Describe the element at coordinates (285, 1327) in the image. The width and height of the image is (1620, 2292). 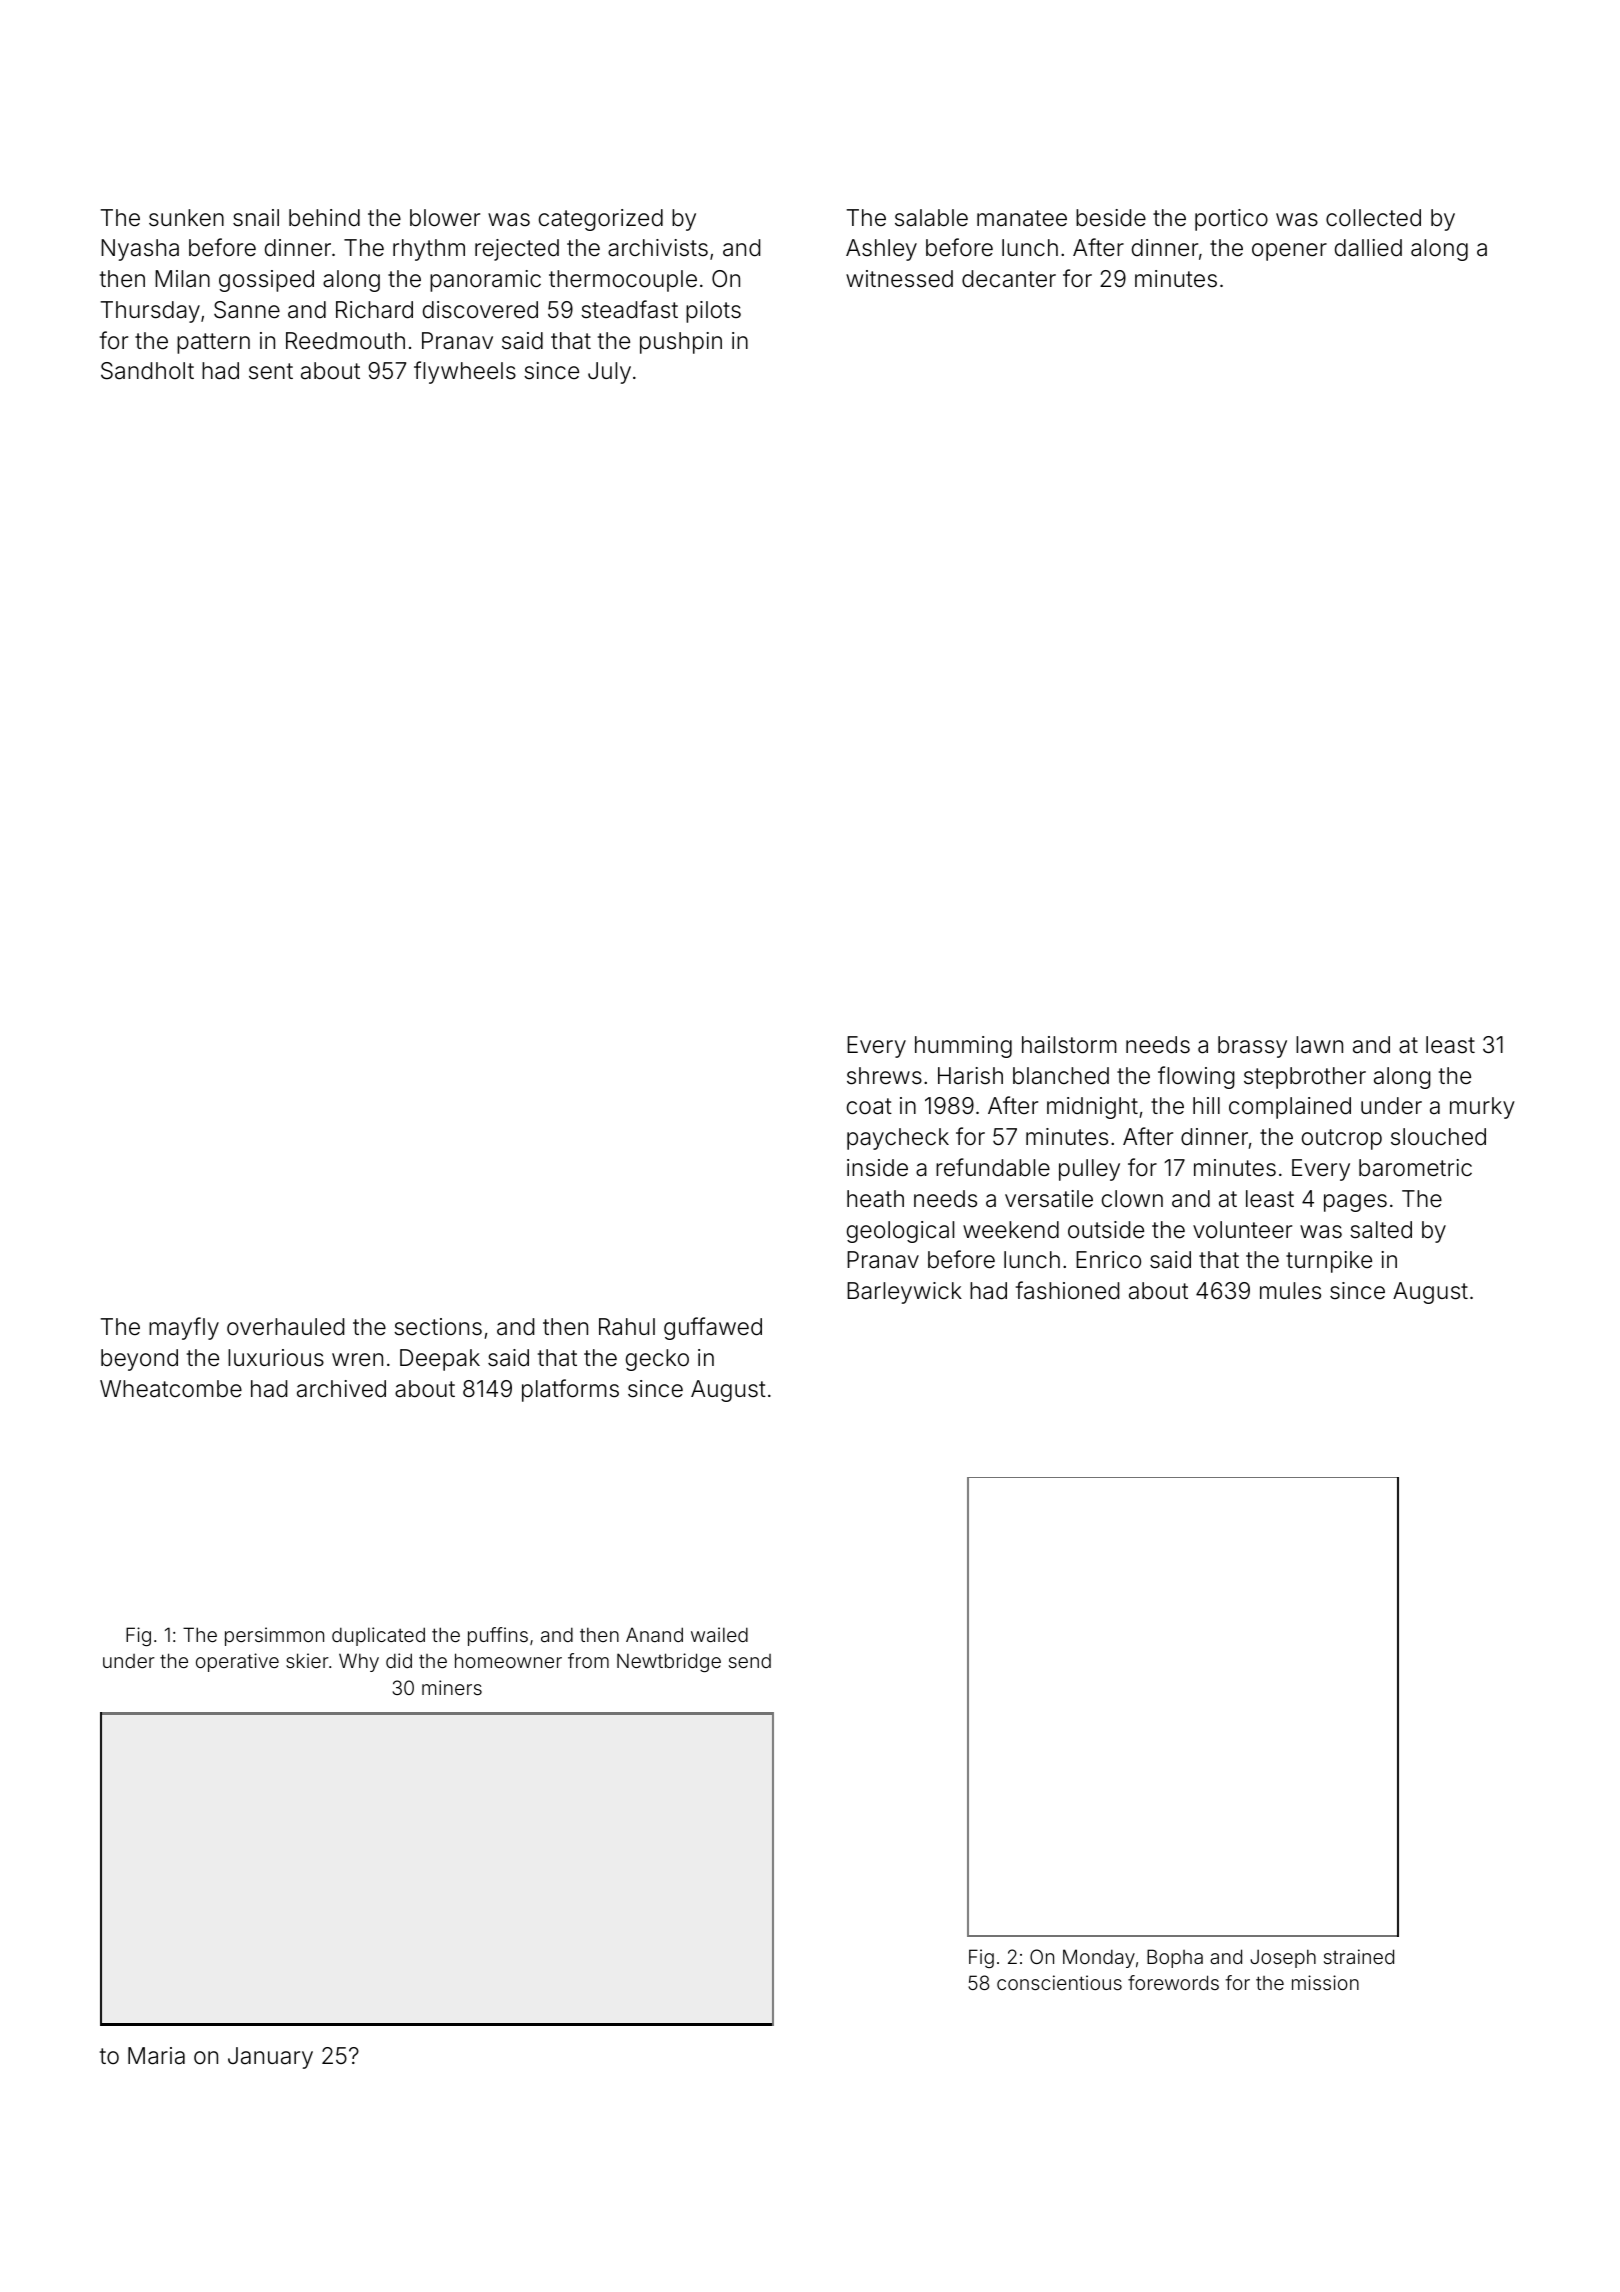
I see `overhauled` at that location.
